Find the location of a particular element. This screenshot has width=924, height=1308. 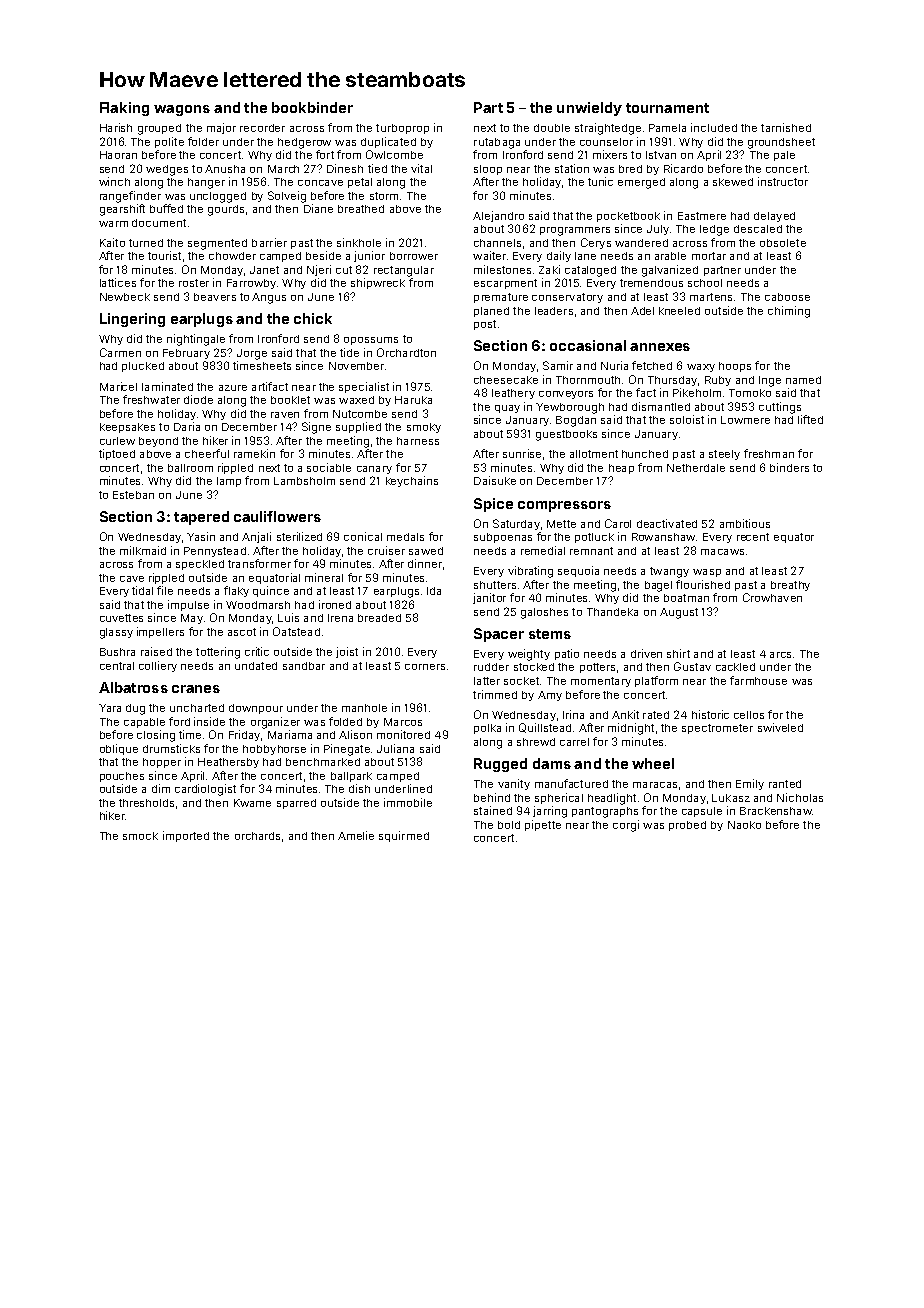

premature is located at coordinates (501, 298).
